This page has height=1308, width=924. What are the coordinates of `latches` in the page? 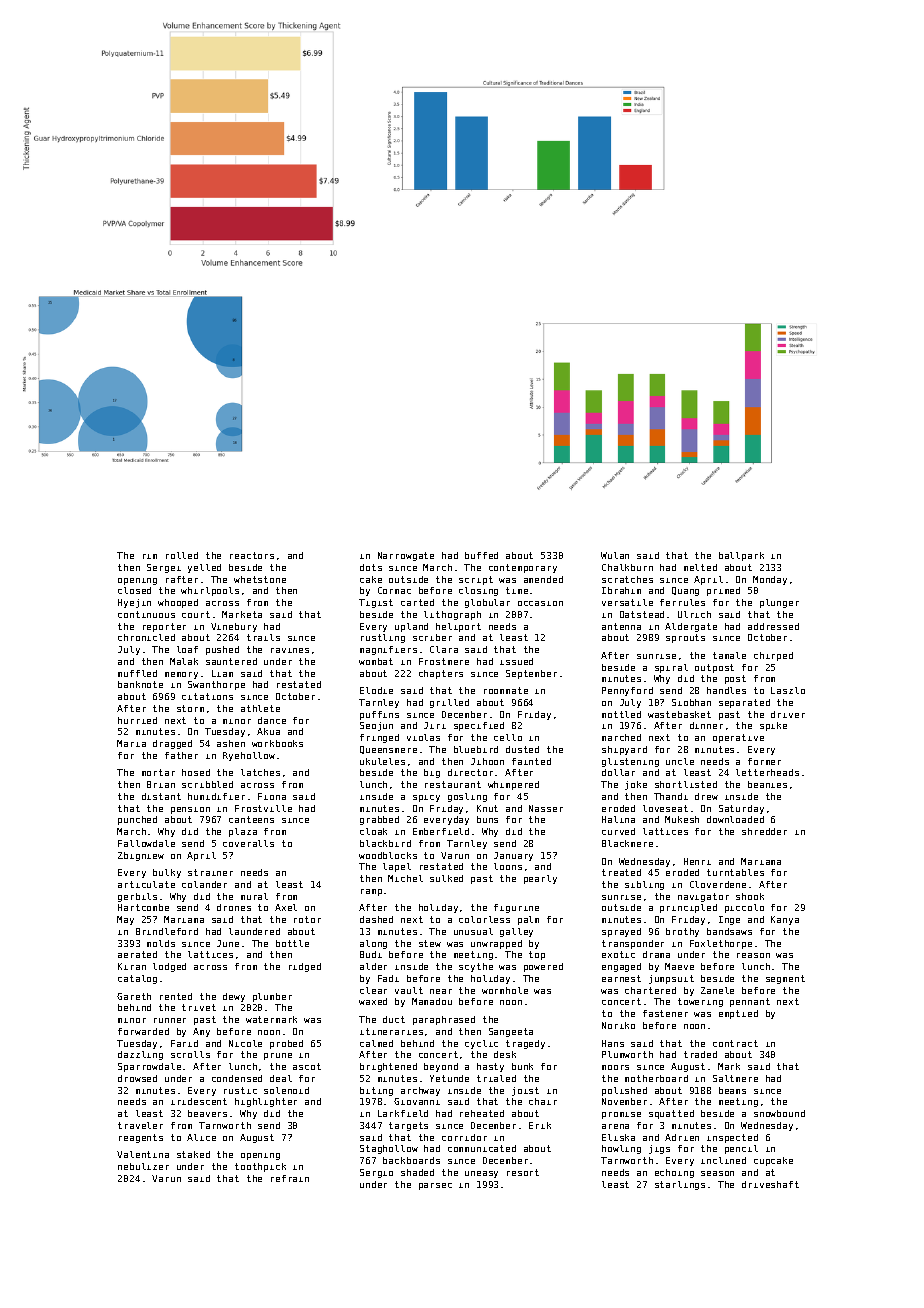 It's located at (260, 772).
